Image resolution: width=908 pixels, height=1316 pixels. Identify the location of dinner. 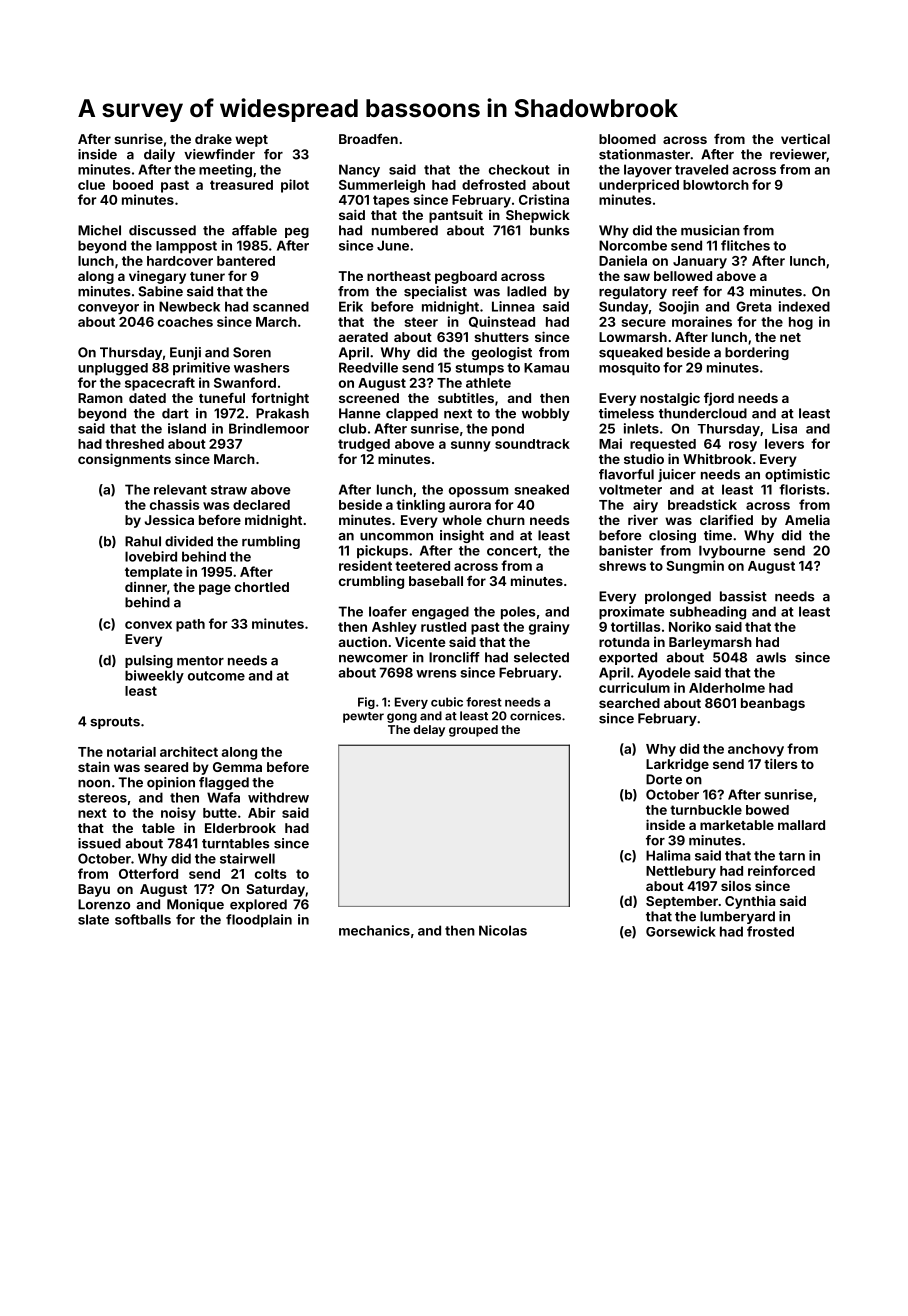
(146, 587).
